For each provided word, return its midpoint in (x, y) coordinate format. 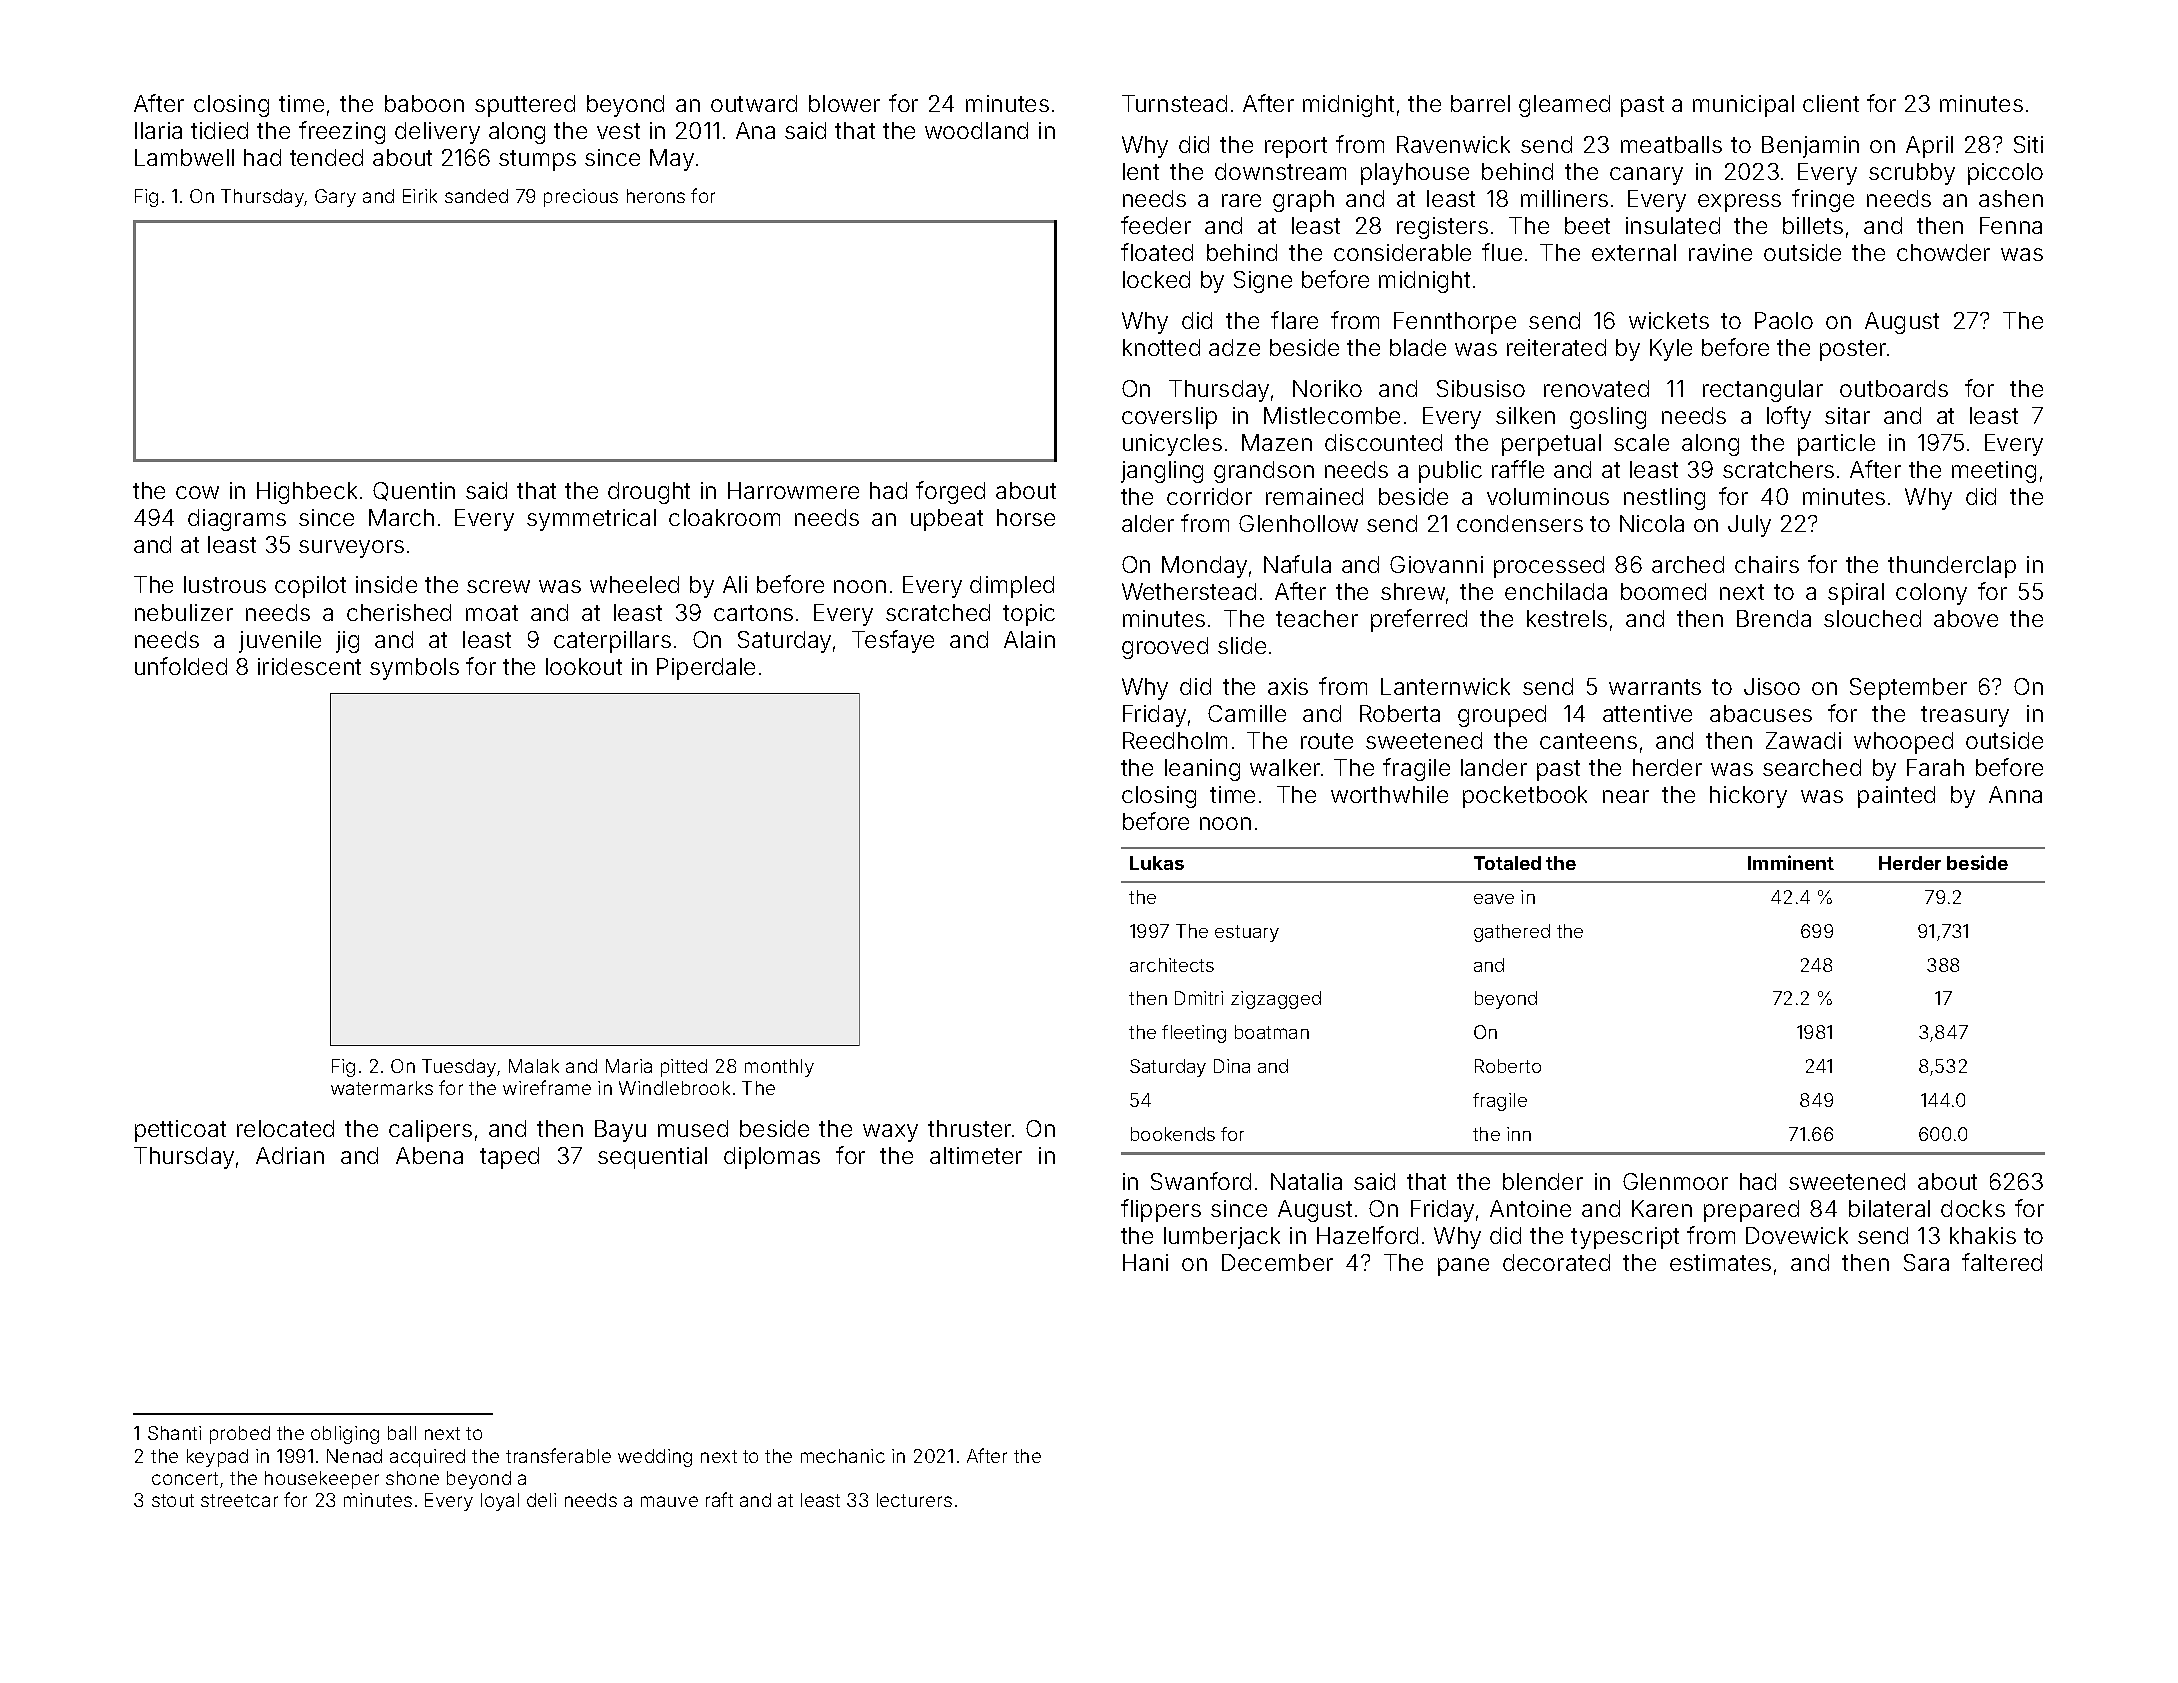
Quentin (414, 491)
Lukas (1157, 863)
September (1908, 689)
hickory (1748, 797)
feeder (1156, 225)
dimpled (1012, 587)
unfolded (181, 666)
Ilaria (158, 130)
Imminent (1791, 862)
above (1966, 618)
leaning (1202, 770)
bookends (1173, 1134)
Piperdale (706, 669)
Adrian (290, 1155)
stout (173, 1500)
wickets (1669, 320)
